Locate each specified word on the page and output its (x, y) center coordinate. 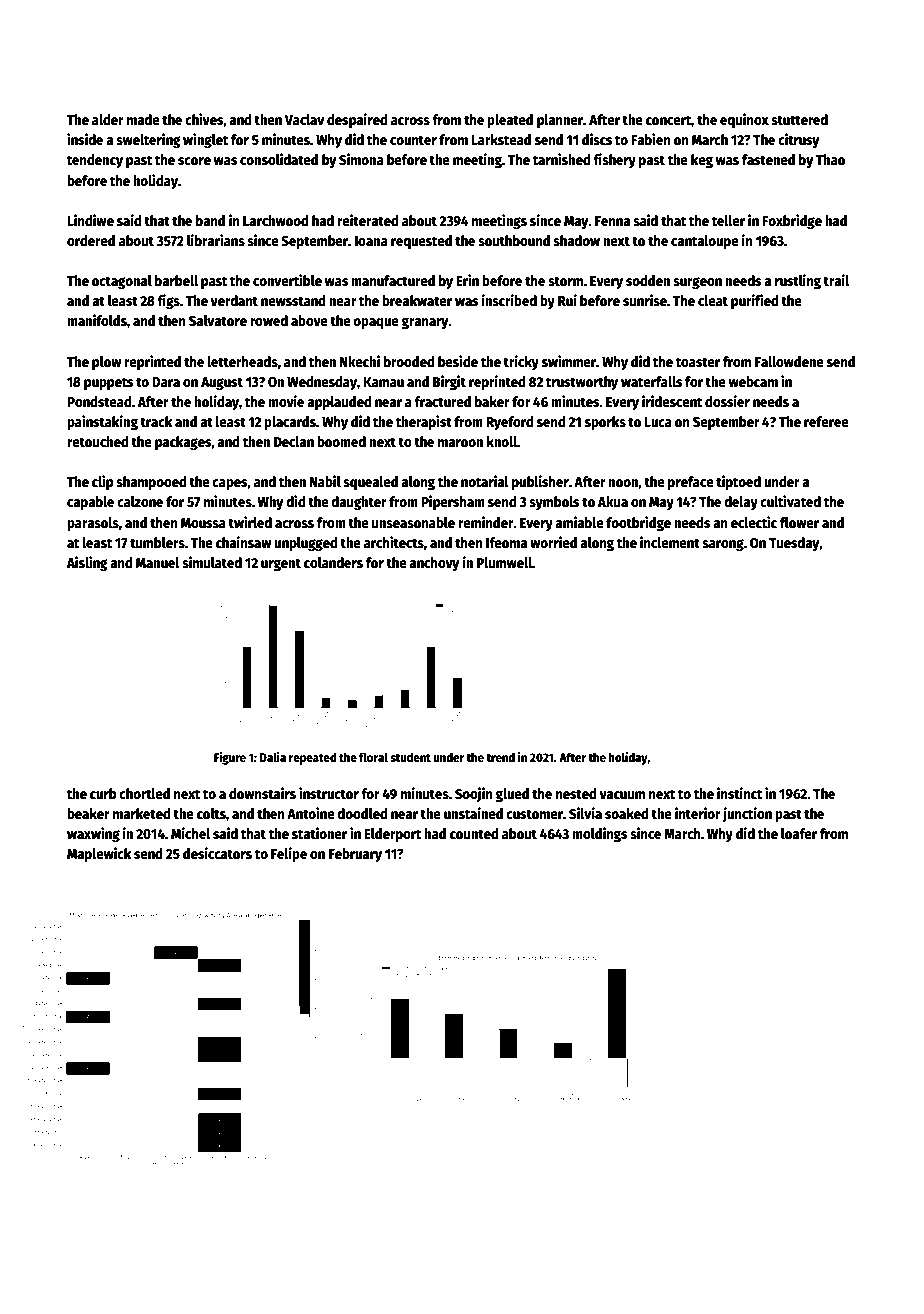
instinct (739, 793)
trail (836, 280)
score (194, 161)
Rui (567, 300)
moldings (600, 834)
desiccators (217, 853)
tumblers (157, 542)
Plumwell (504, 562)
